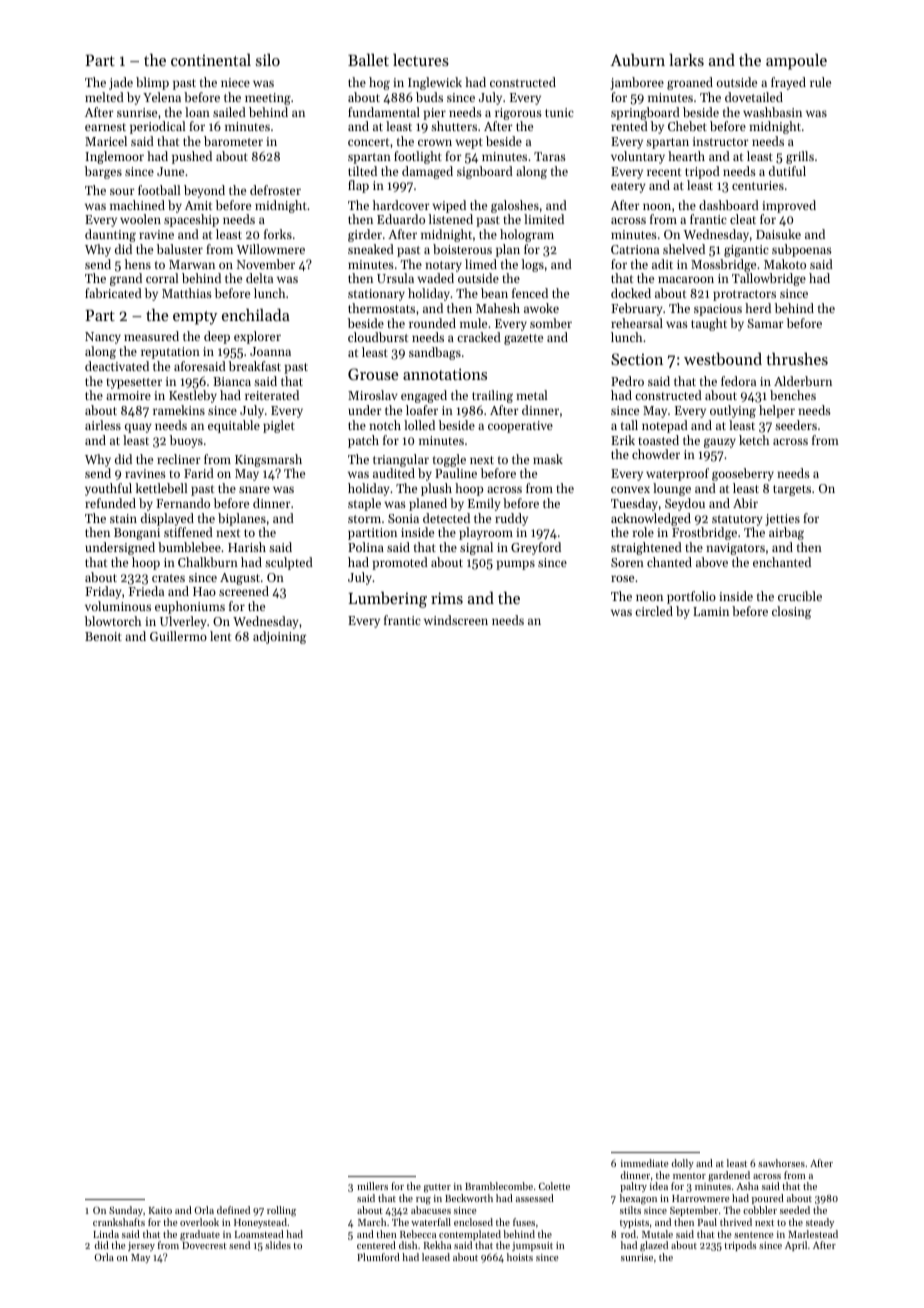  Describe the element at coordinates (791, 612) in the image. I see `closing` at that location.
